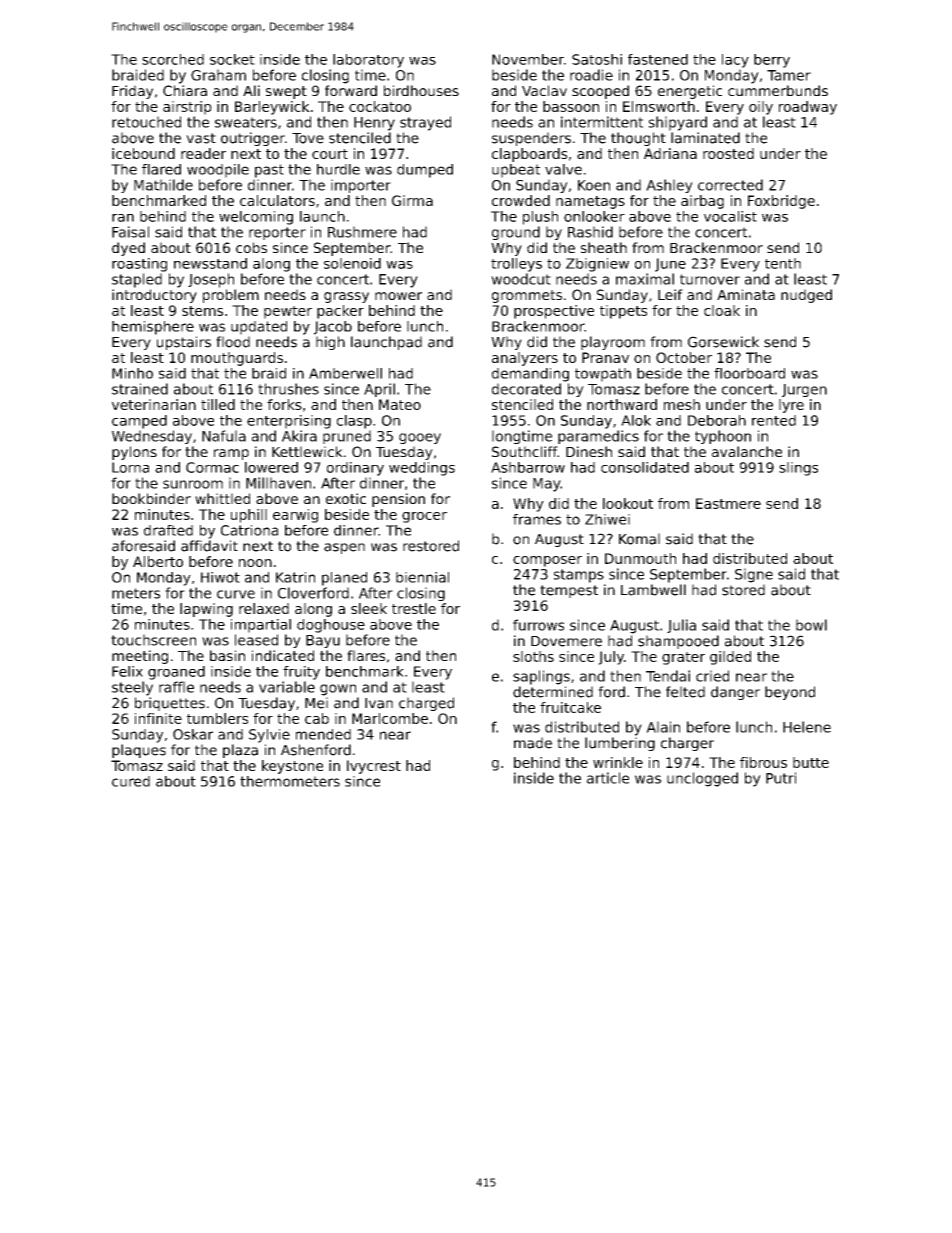 This page has height=1233, width=952. Describe the element at coordinates (173, 59) in the page. I see `scorched` at that location.
